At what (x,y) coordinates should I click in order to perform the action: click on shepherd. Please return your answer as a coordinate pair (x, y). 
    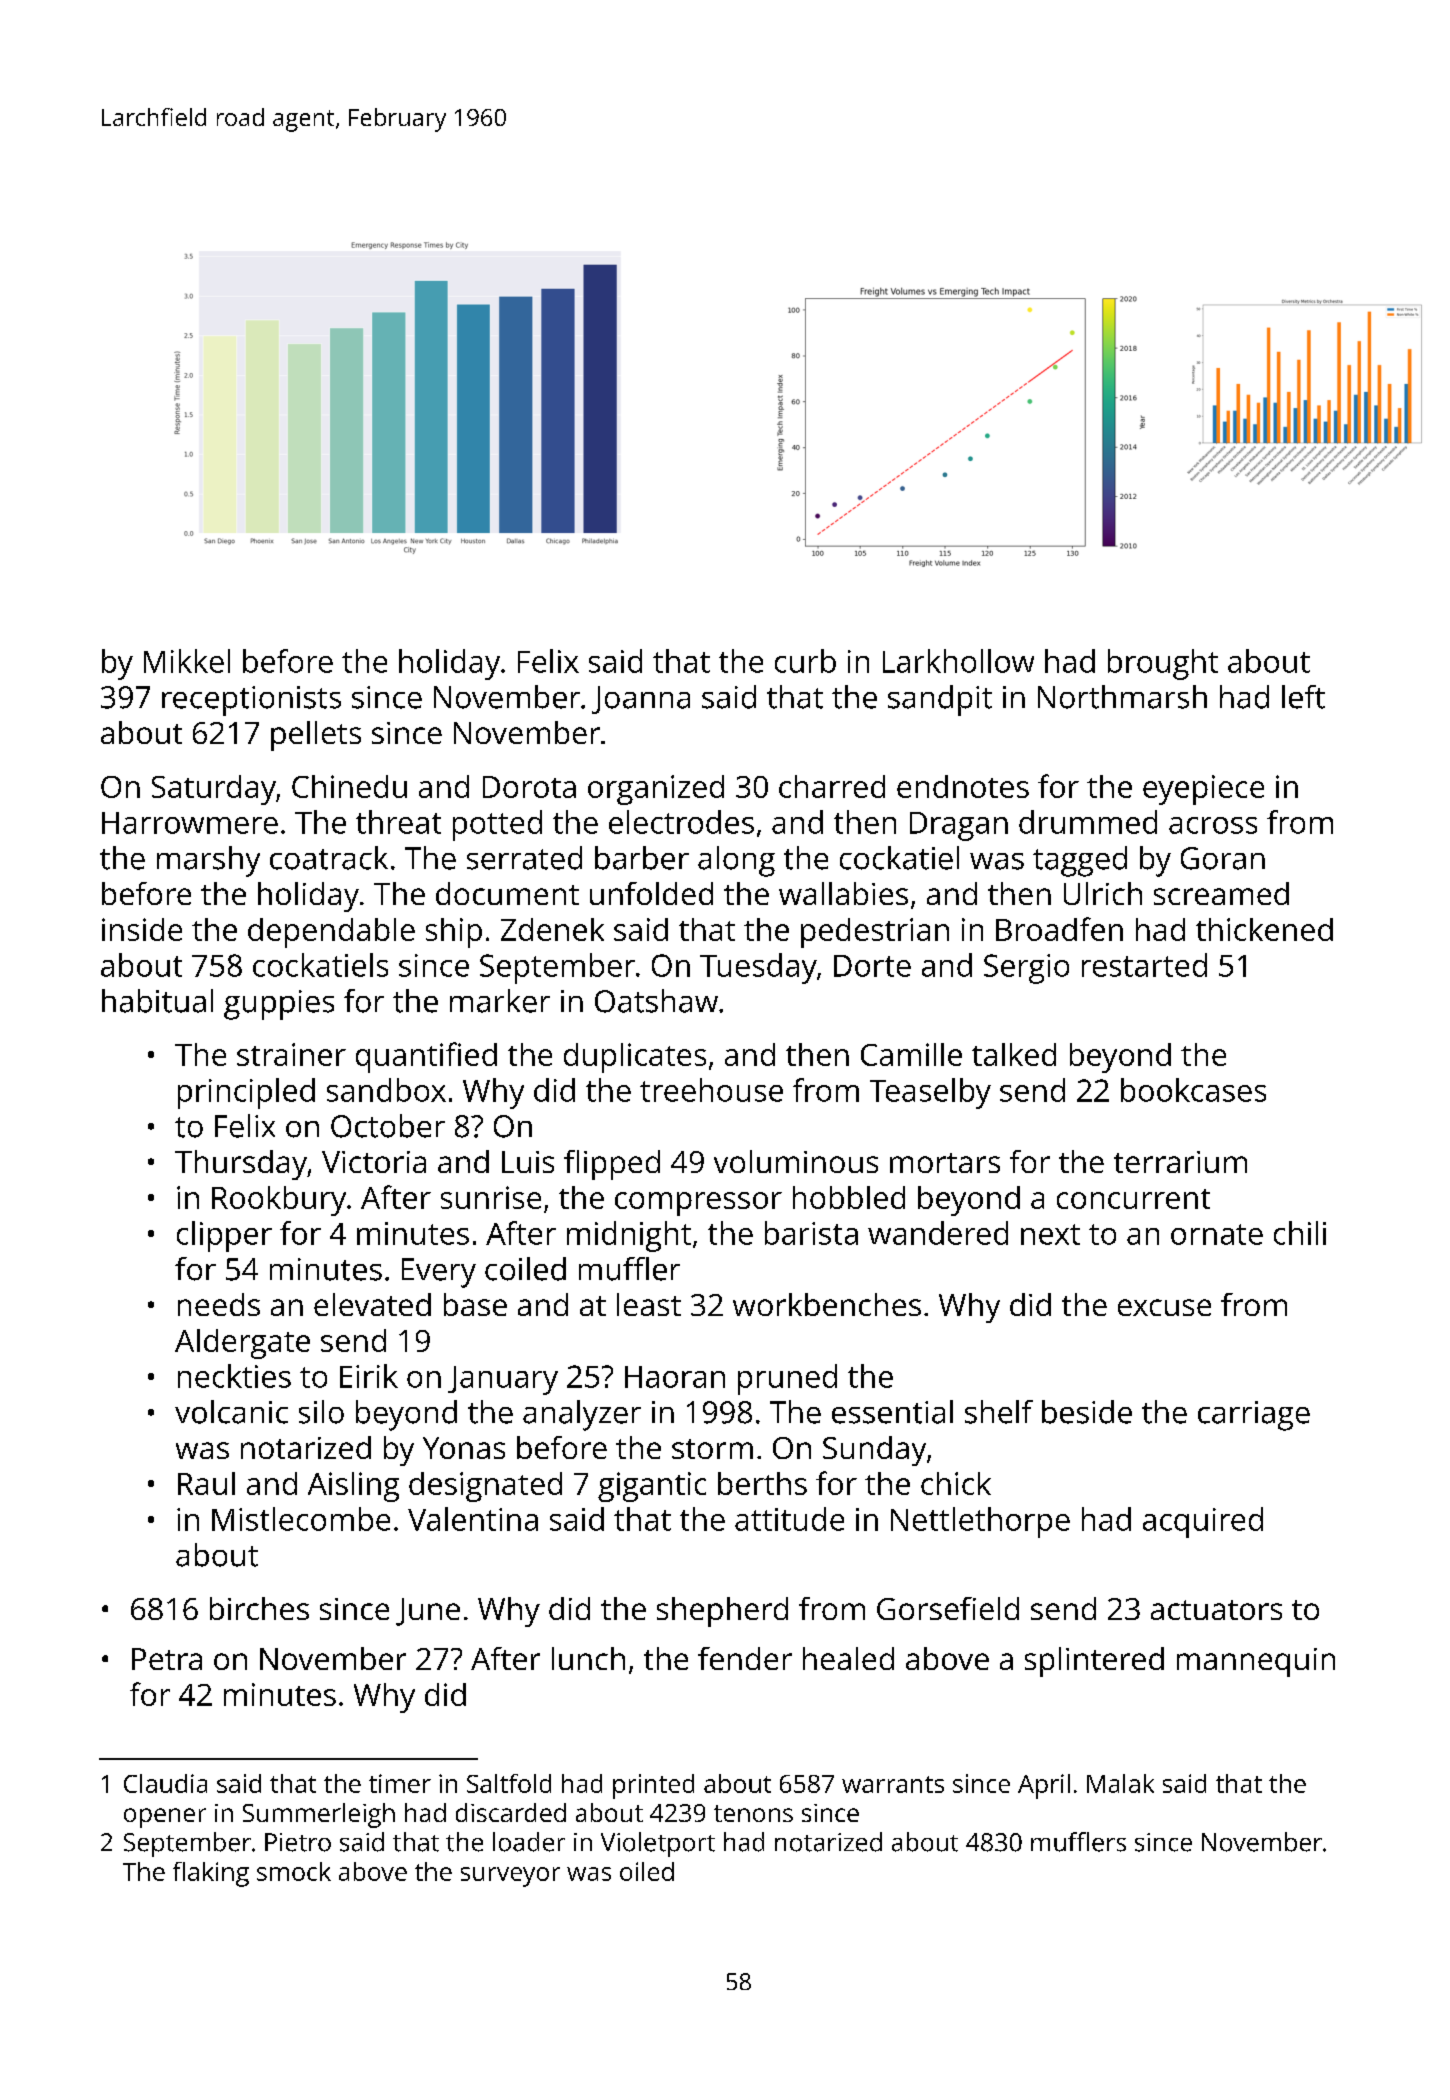
    Looking at the image, I should click on (722, 1612).
